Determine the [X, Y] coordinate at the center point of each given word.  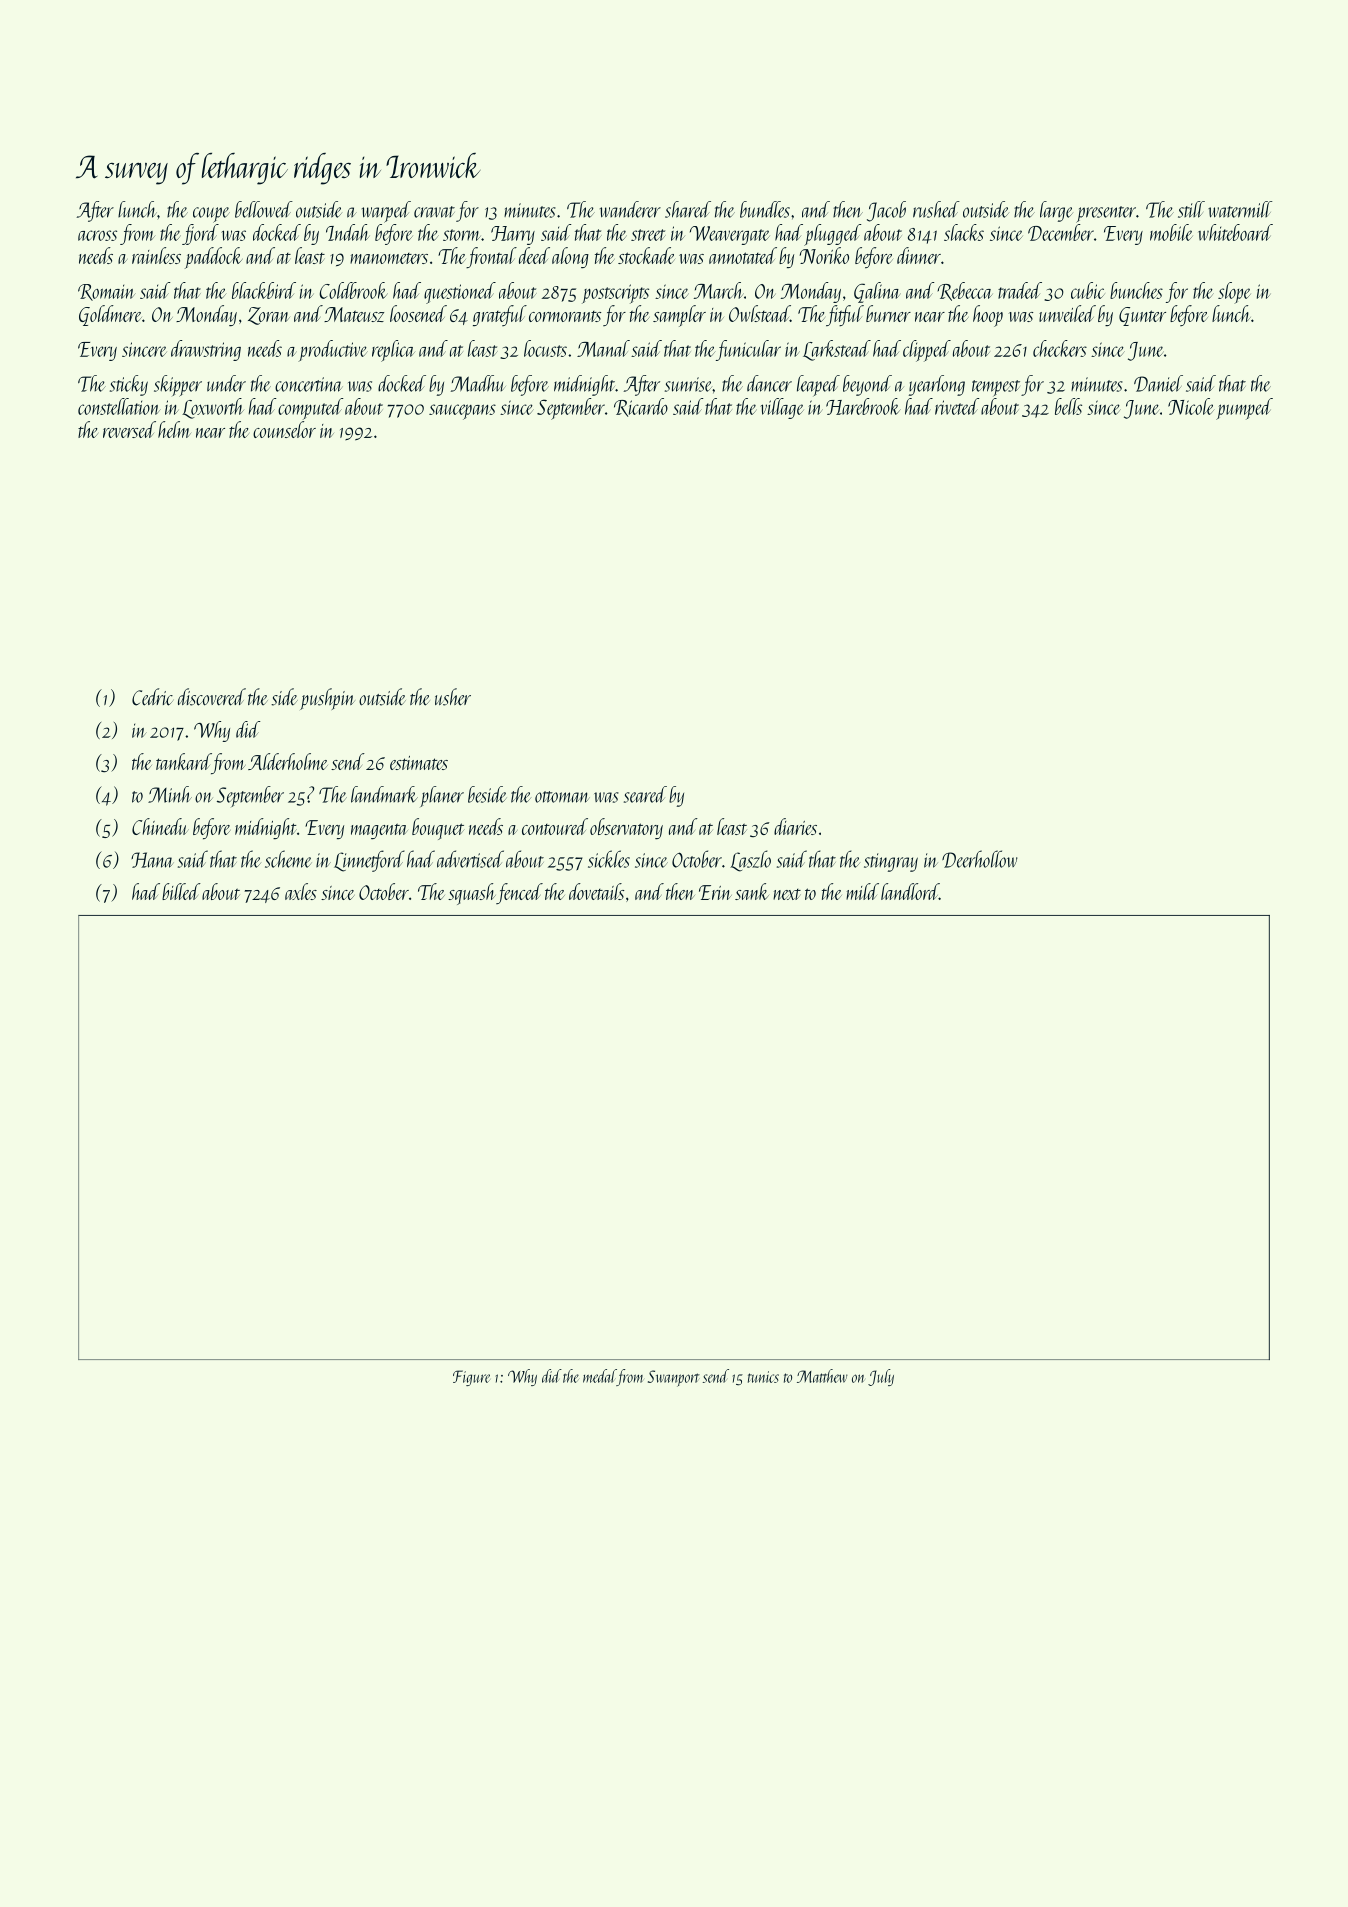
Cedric [152, 697]
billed [181, 891]
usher [453, 697]
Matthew [822, 1376]
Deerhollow [980, 859]
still [1191, 209]
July [881, 1377]
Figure [471, 1378]
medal [600, 1377]
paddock [213, 258]
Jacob [886, 211]
